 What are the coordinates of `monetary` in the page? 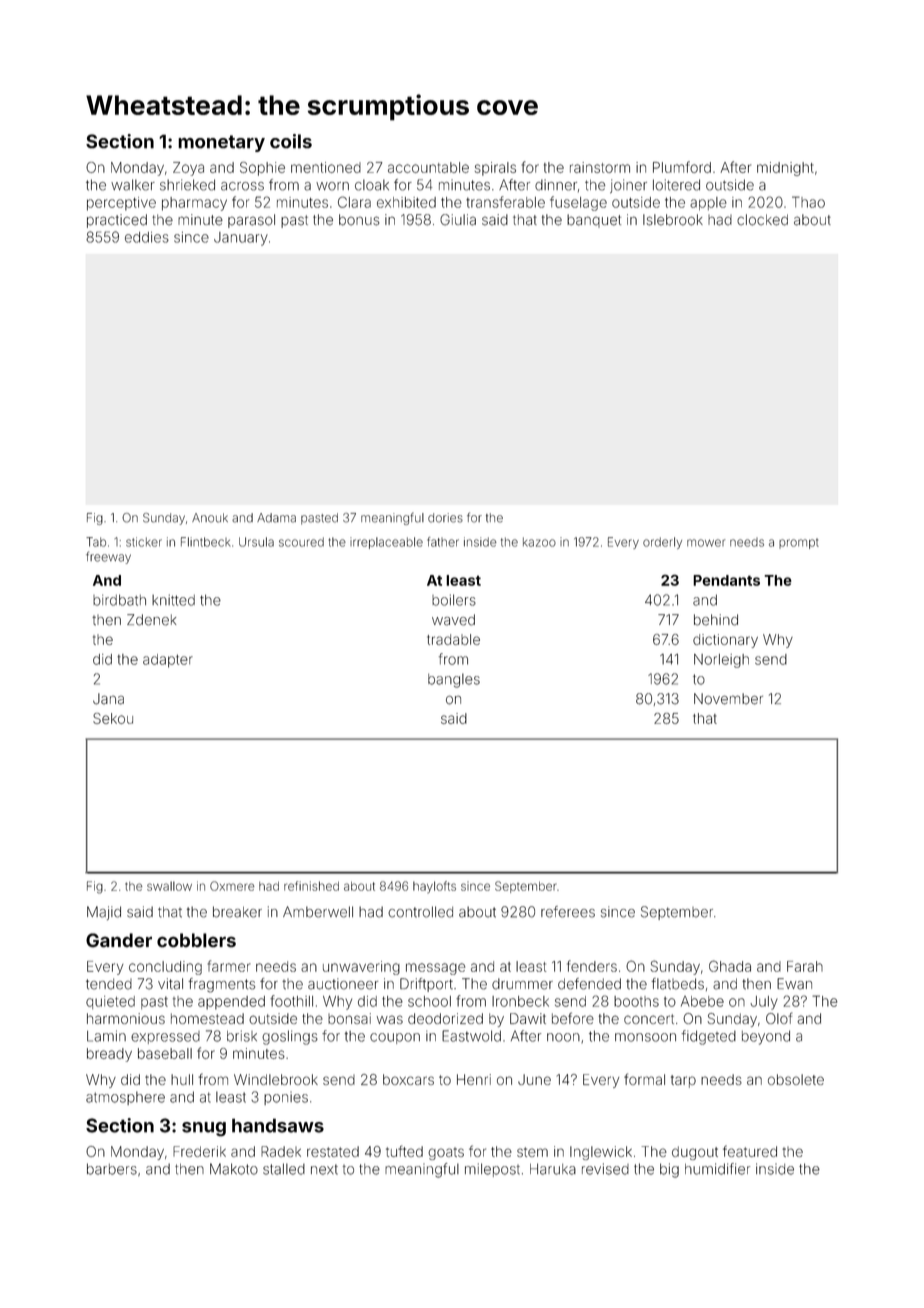 It's located at (221, 143).
